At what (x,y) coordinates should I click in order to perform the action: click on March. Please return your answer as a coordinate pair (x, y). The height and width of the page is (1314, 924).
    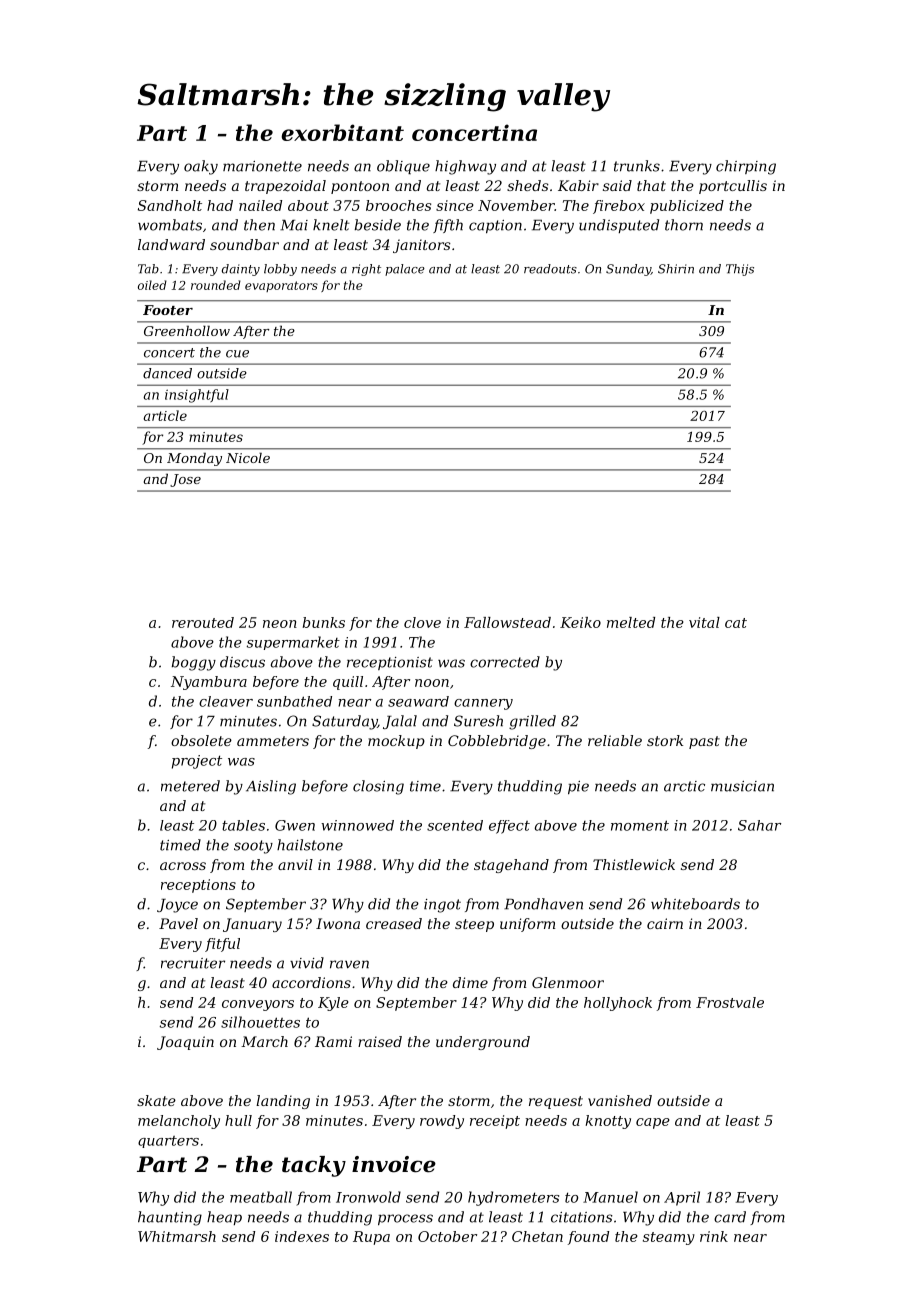
    Looking at the image, I should click on (264, 1041).
